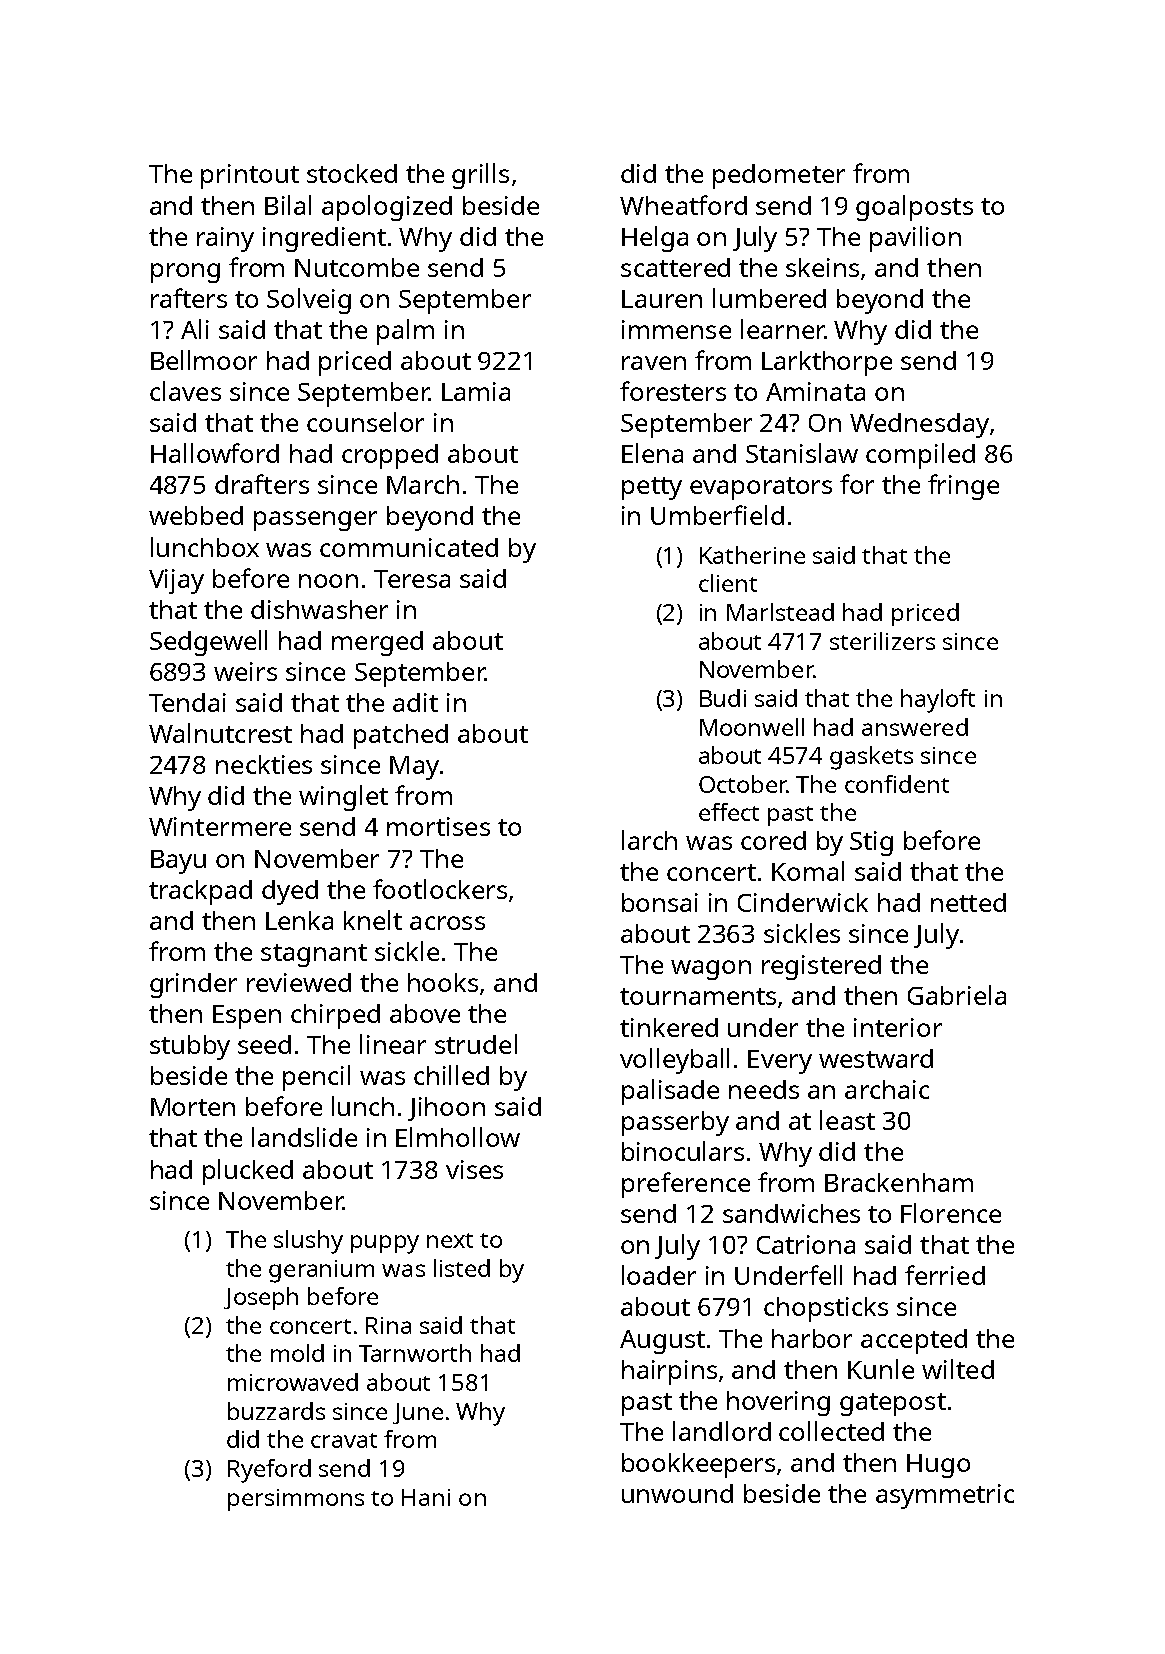 The height and width of the screenshot is (1654, 1165). Describe the element at coordinates (412, 579) in the screenshot. I see `Teresa` at that location.
